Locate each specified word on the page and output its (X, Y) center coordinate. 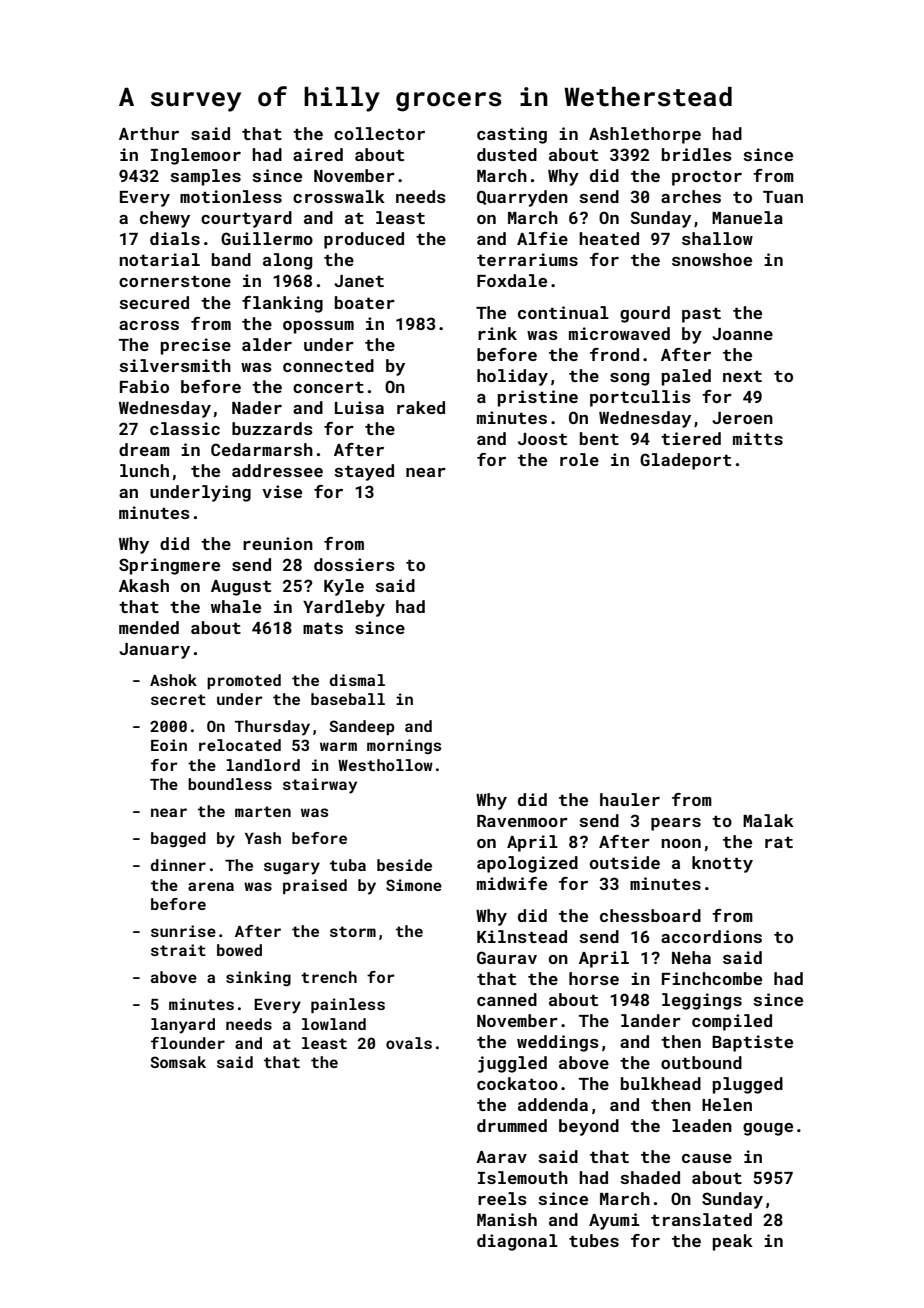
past (701, 315)
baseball (348, 699)
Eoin (169, 745)
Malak (768, 820)
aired (318, 154)
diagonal (517, 1242)
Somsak (178, 1062)
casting (512, 135)
